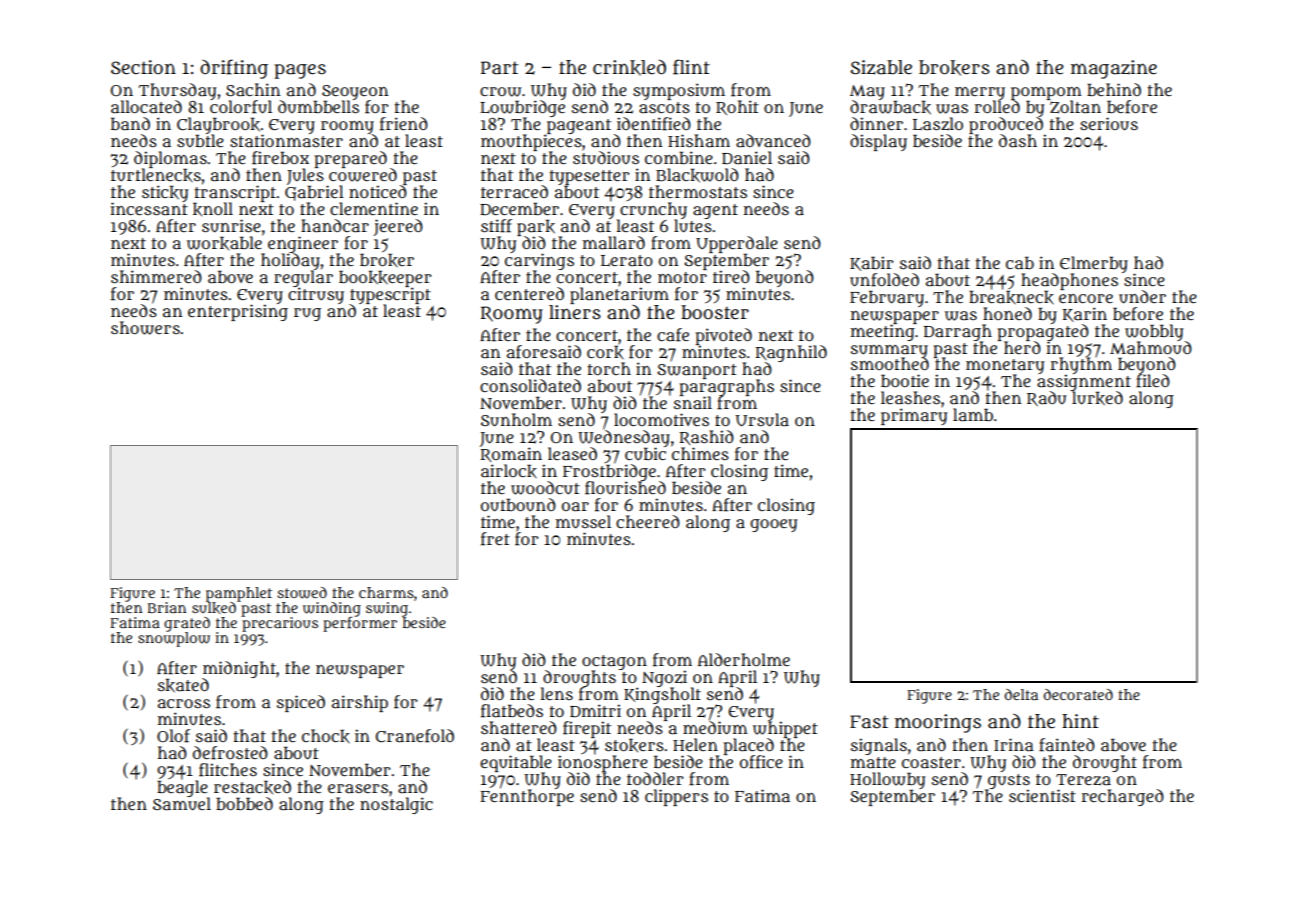  What do you see at coordinates (645, 454) in the screenshot?
I see `cubic` at bounding box center [645, 454].
